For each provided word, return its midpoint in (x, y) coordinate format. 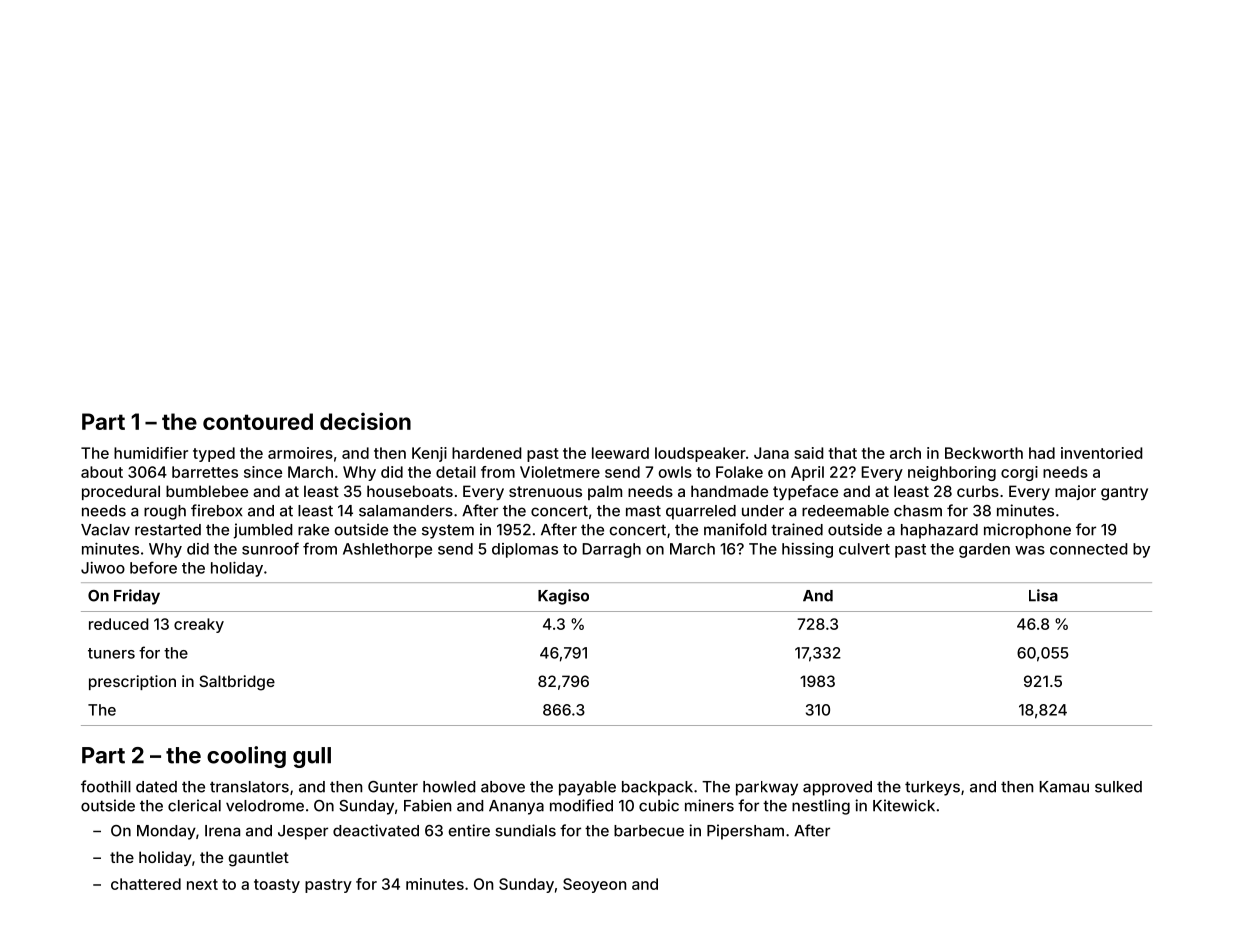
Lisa (1043, 595)
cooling (246, 757)
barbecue (649, 831)
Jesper (303, 832)
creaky (199, 625)
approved (837, 788)
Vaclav (105, 530)
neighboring (952, 473)
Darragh (611, 550)
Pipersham (745, 832)
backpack (657, 788)
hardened (487, 453)
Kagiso (563, 597)
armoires (300, 453)
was (1030, 550)
